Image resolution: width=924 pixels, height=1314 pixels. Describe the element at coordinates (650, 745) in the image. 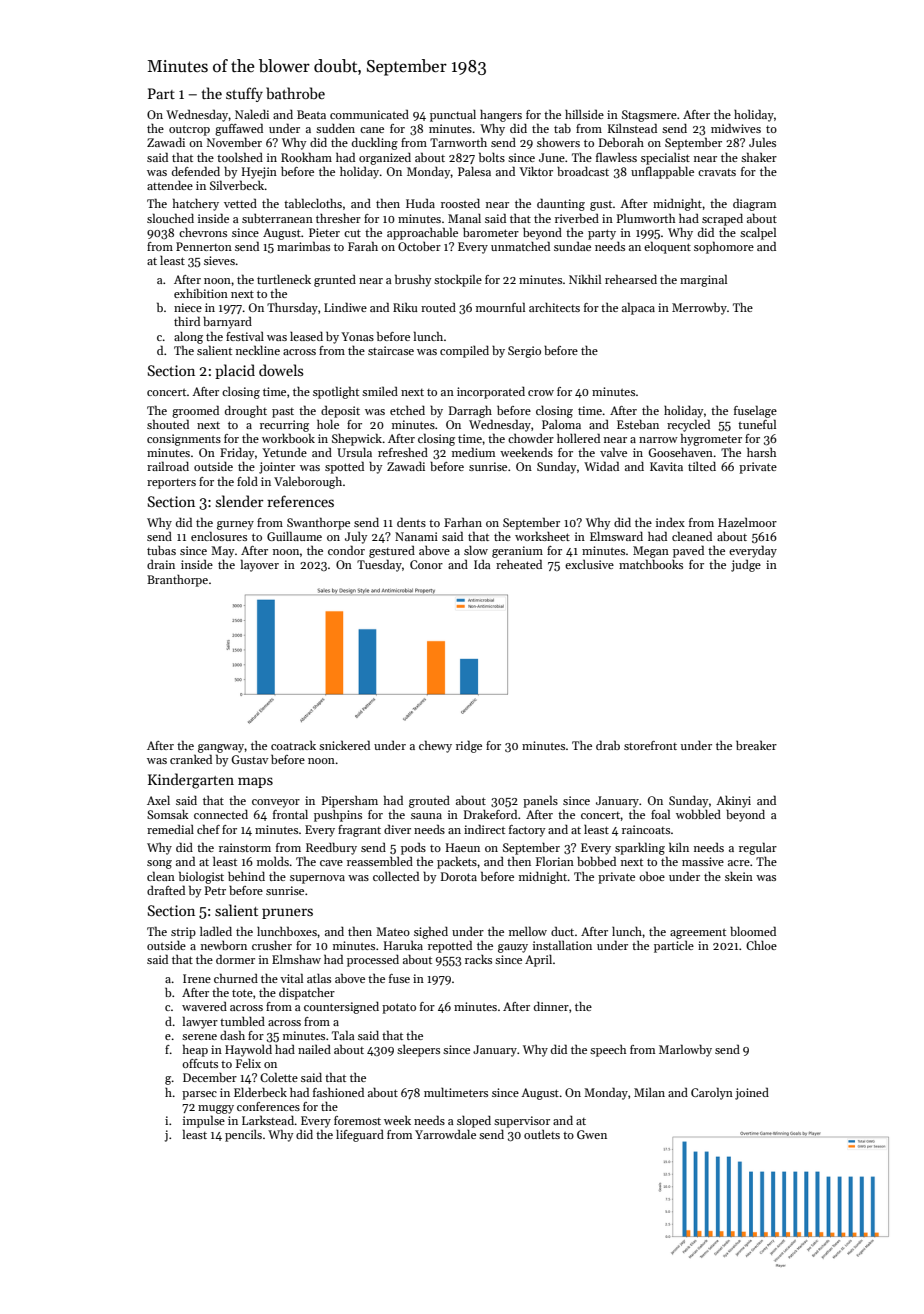

I see `storefront` at that location.
